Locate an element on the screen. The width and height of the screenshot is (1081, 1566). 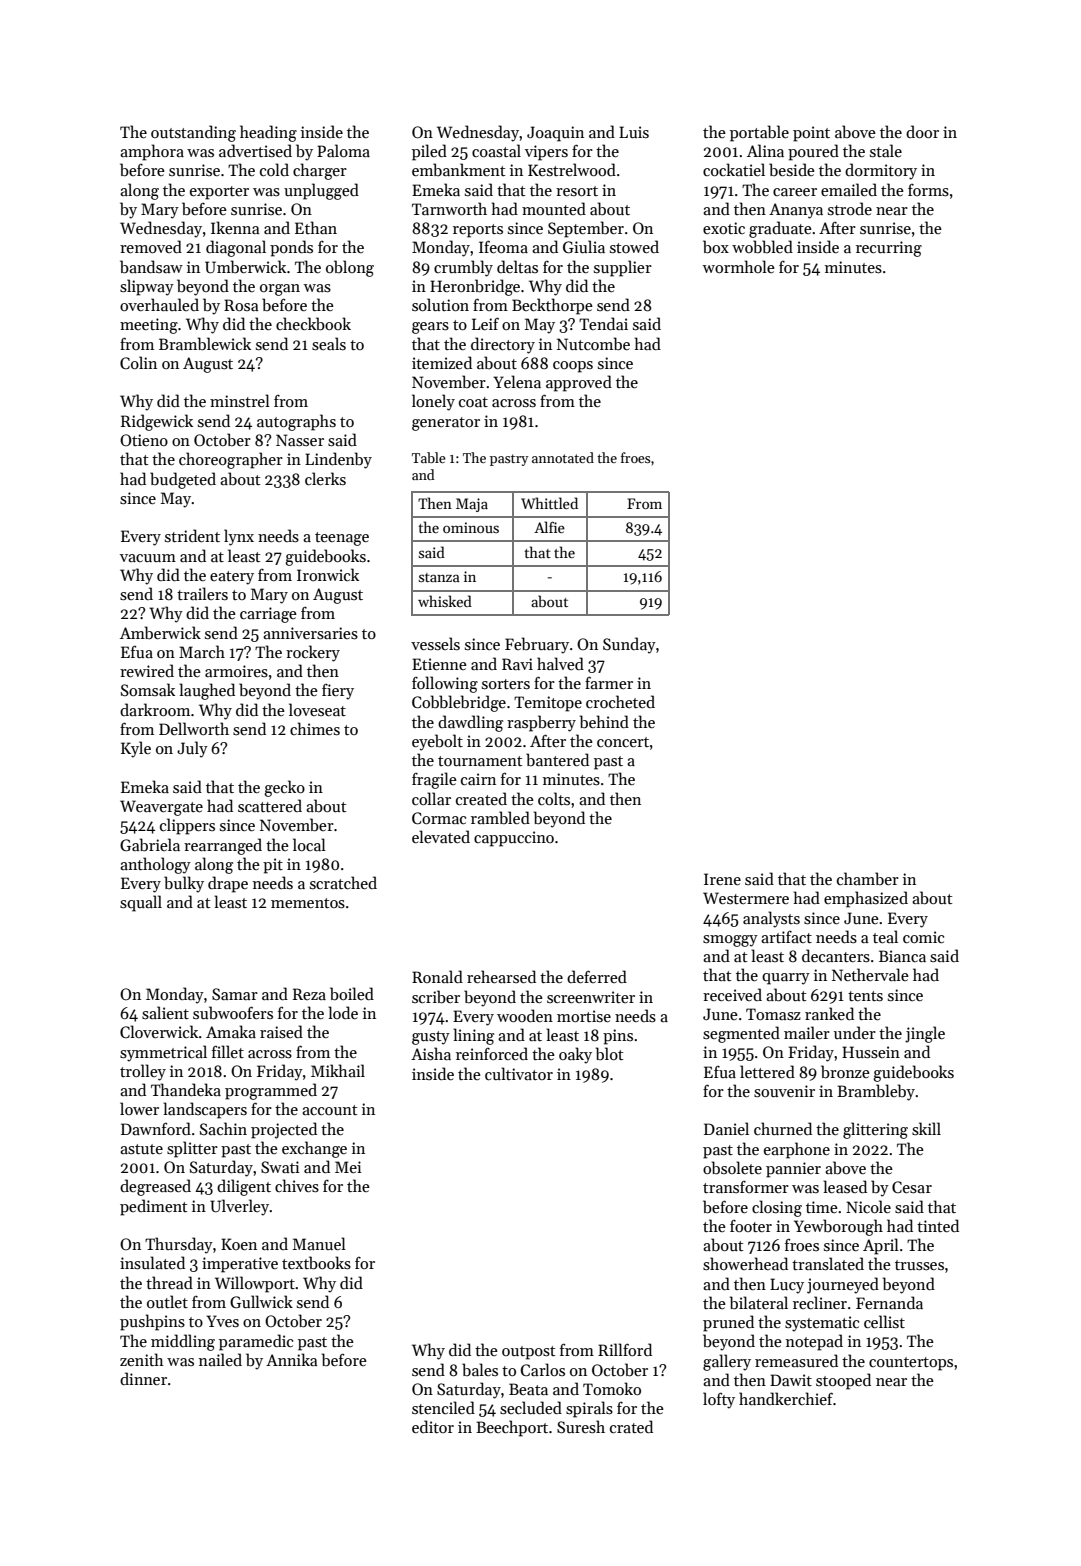
time is located at coordinates (822, 1207).
